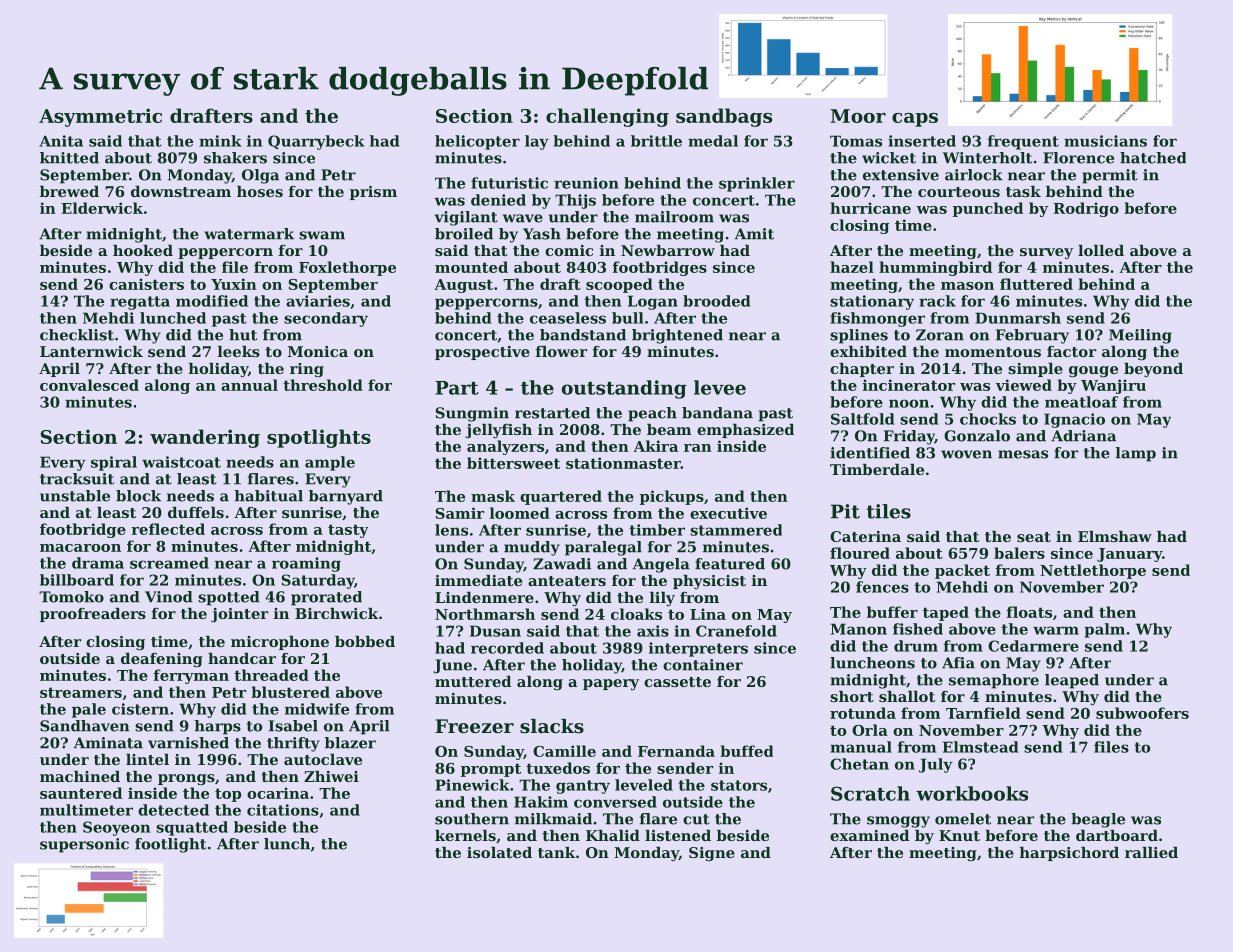 The height and width of the image is (952, 1233). Describe the element at coordinates (619, 285) in the image. I see `scooped` at that location.
